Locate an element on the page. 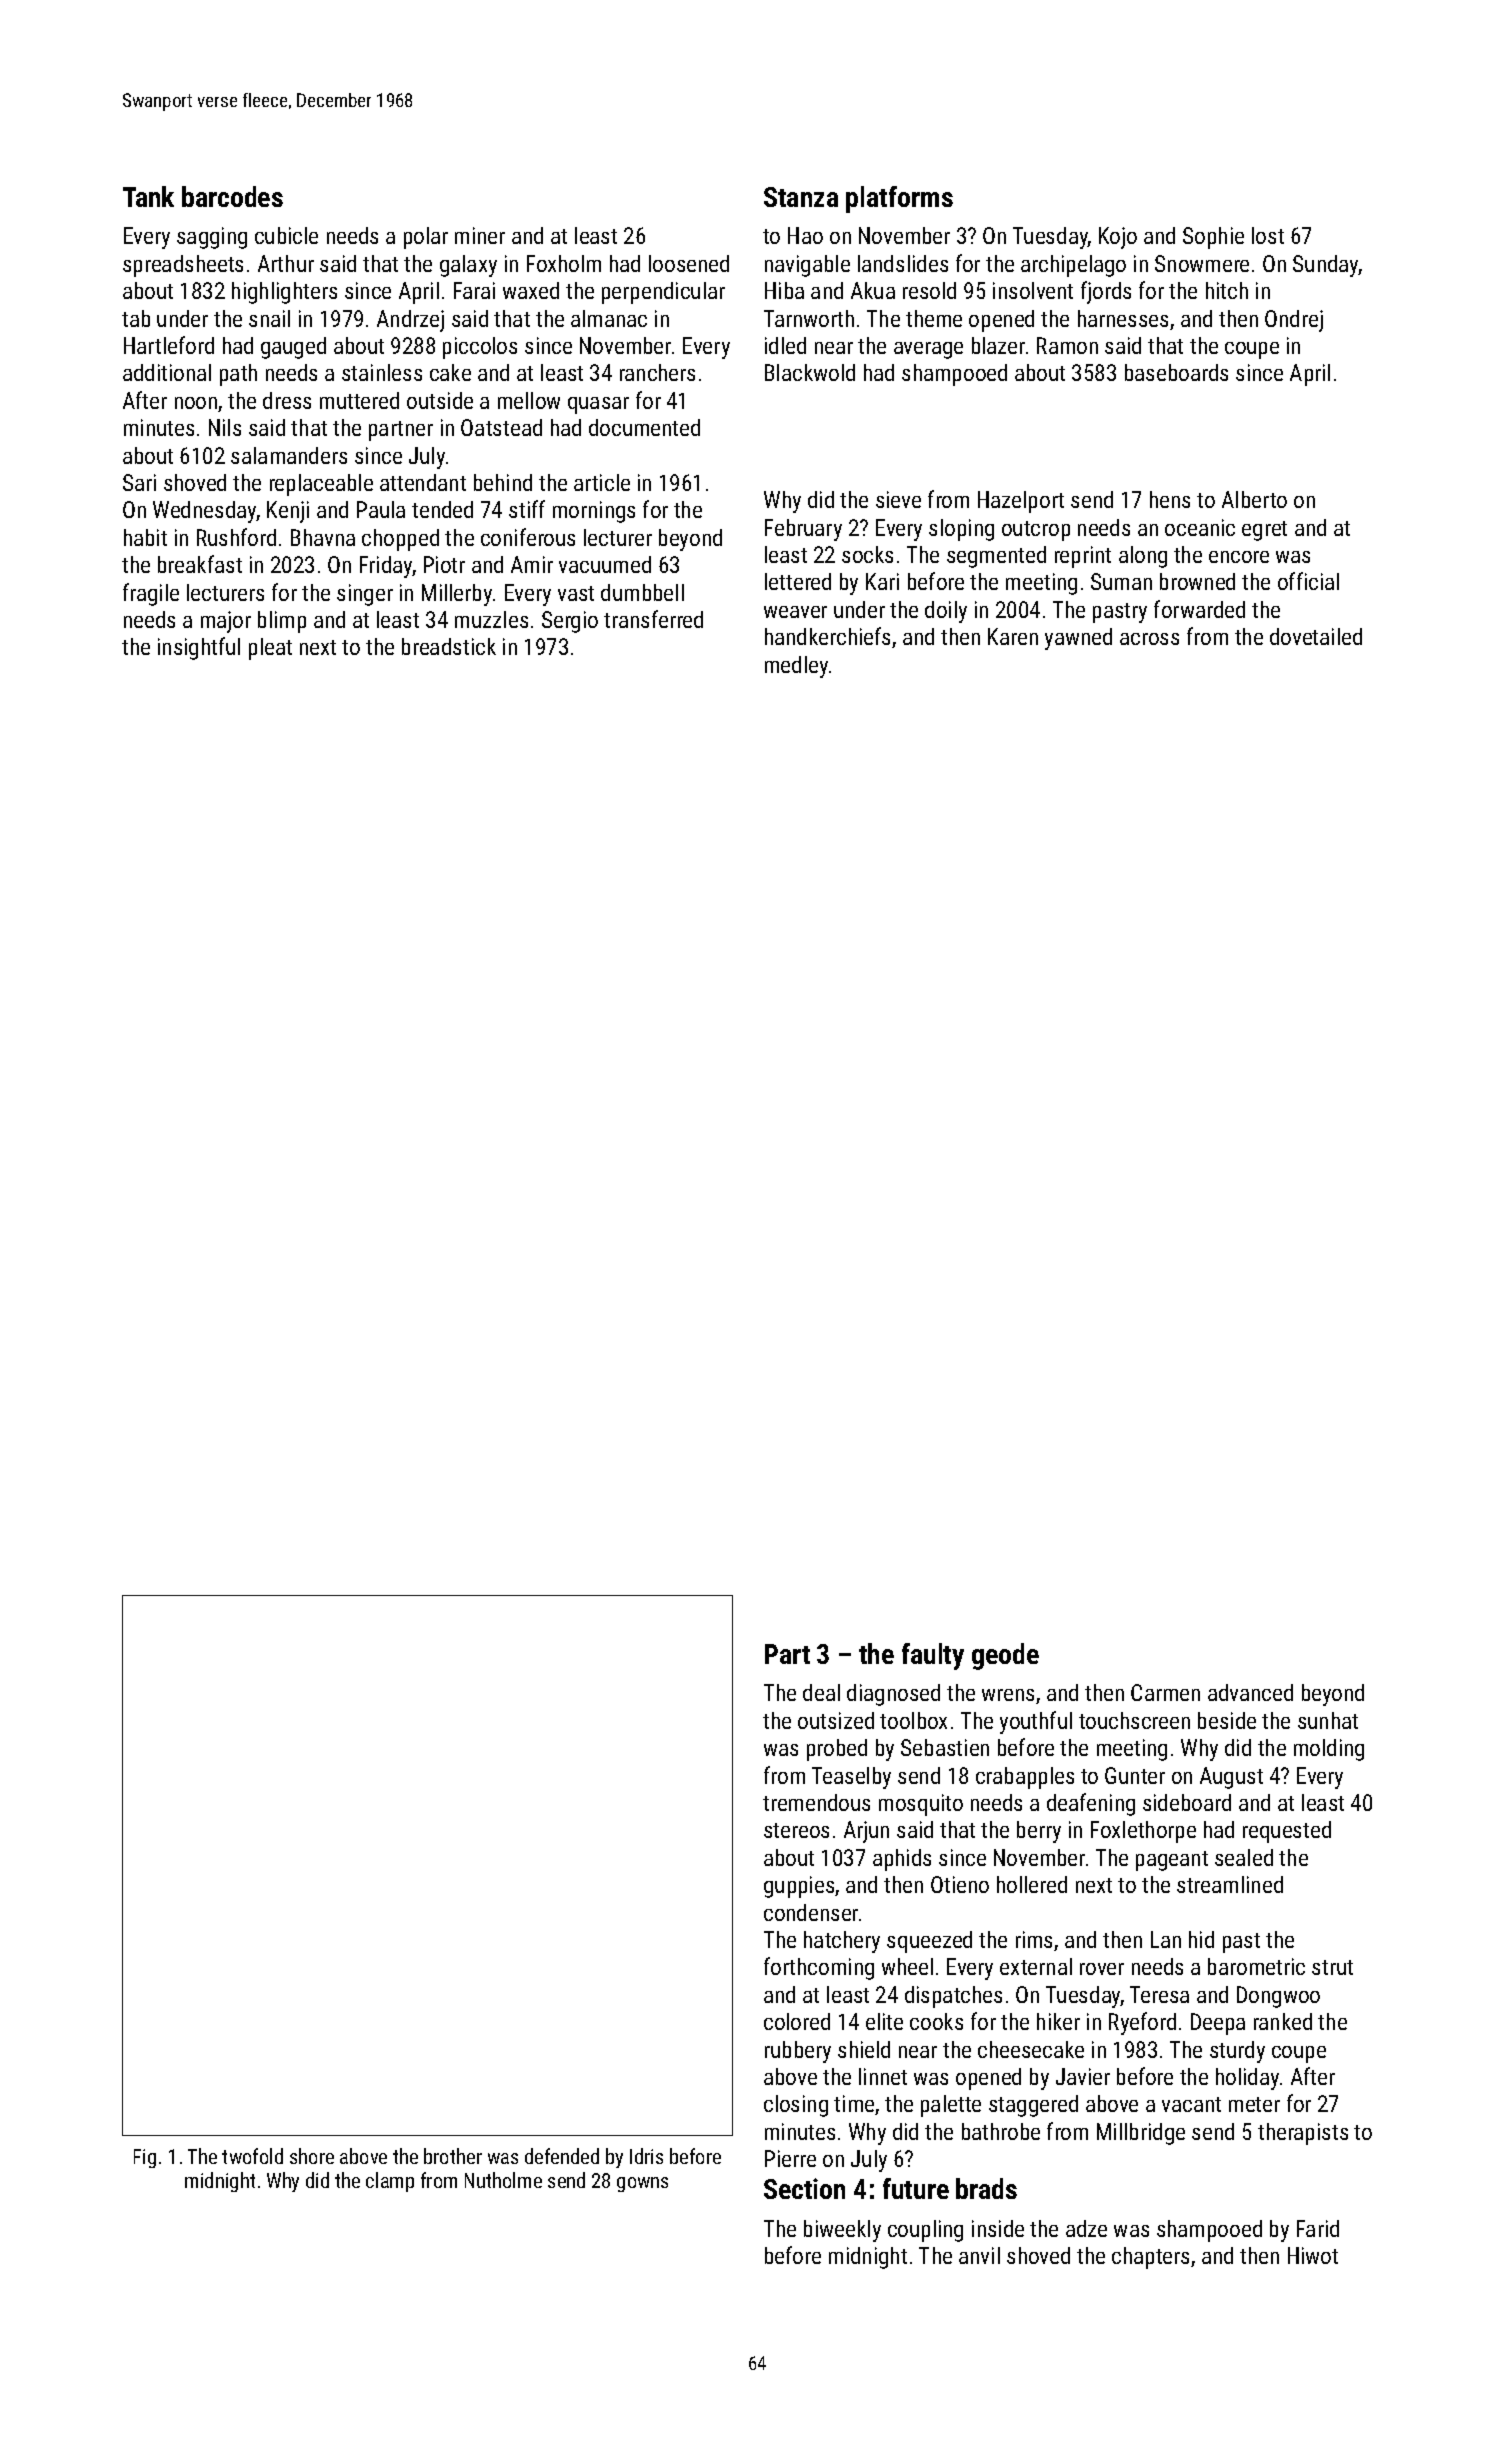 This document has height=2464, width=1496. Stanza is located at coordinates (801, 197).
